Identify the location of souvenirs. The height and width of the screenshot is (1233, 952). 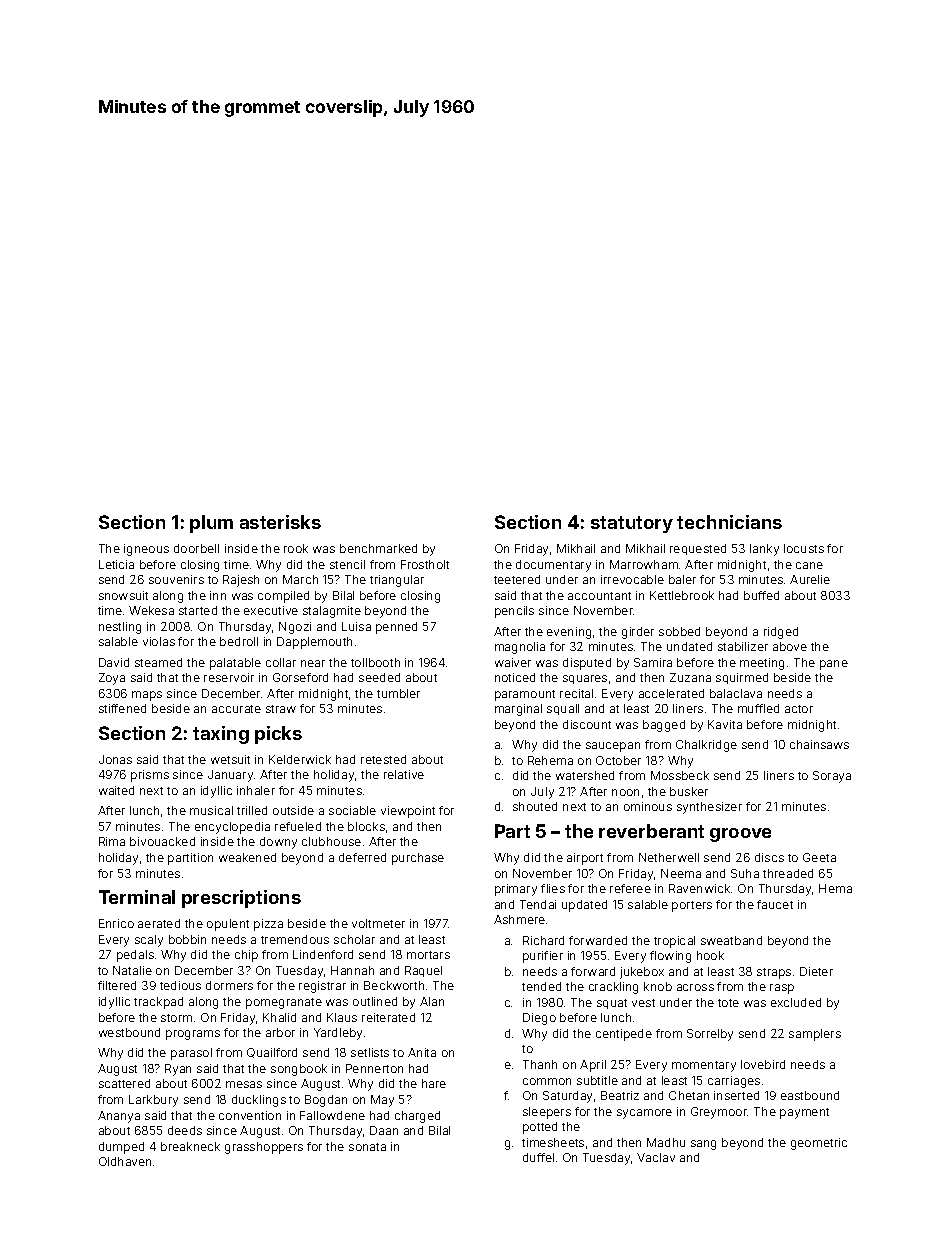
(176, 579).
